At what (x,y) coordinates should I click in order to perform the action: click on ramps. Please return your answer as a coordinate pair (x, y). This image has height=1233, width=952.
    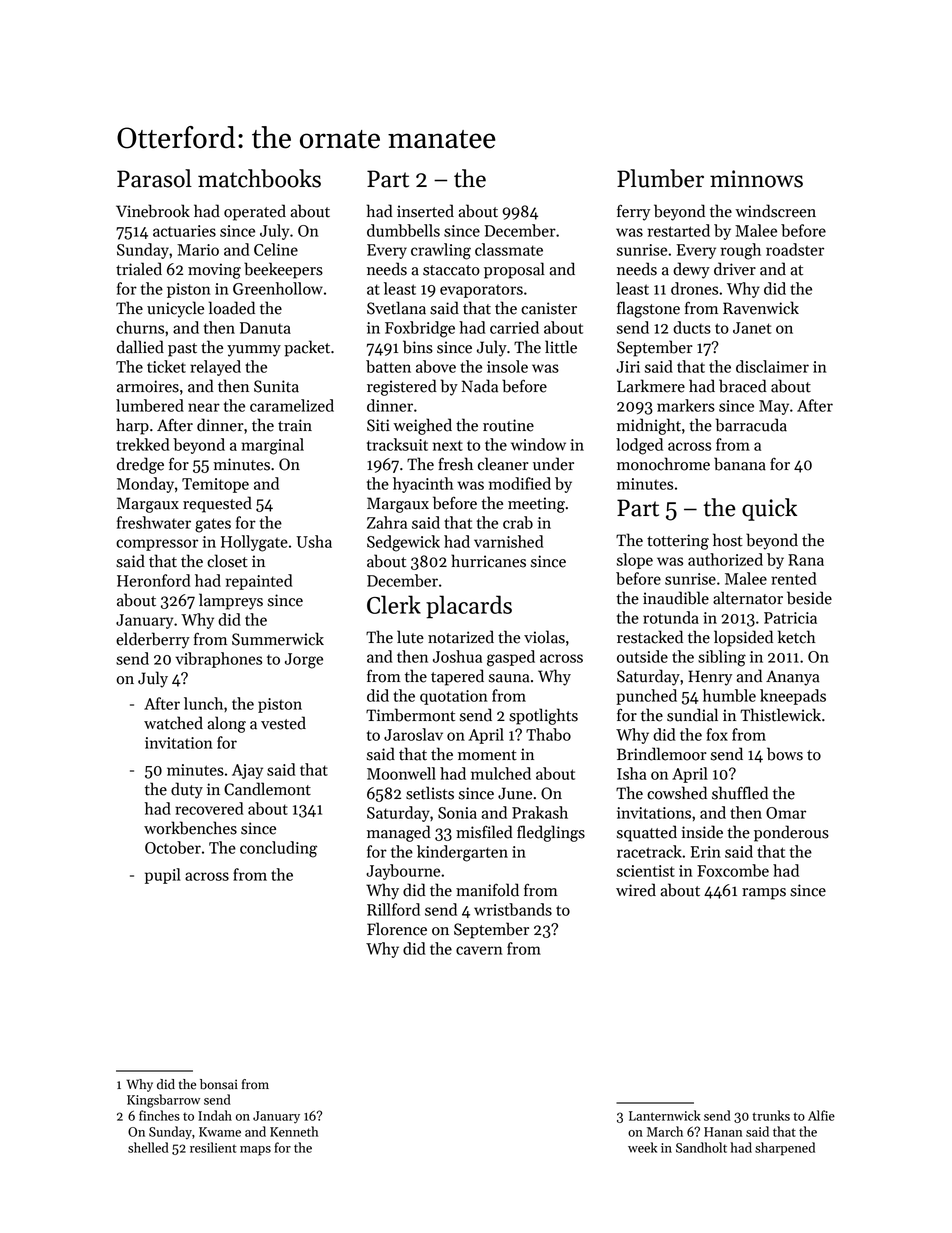
    Looking at the image, I should click on (764, 894).
